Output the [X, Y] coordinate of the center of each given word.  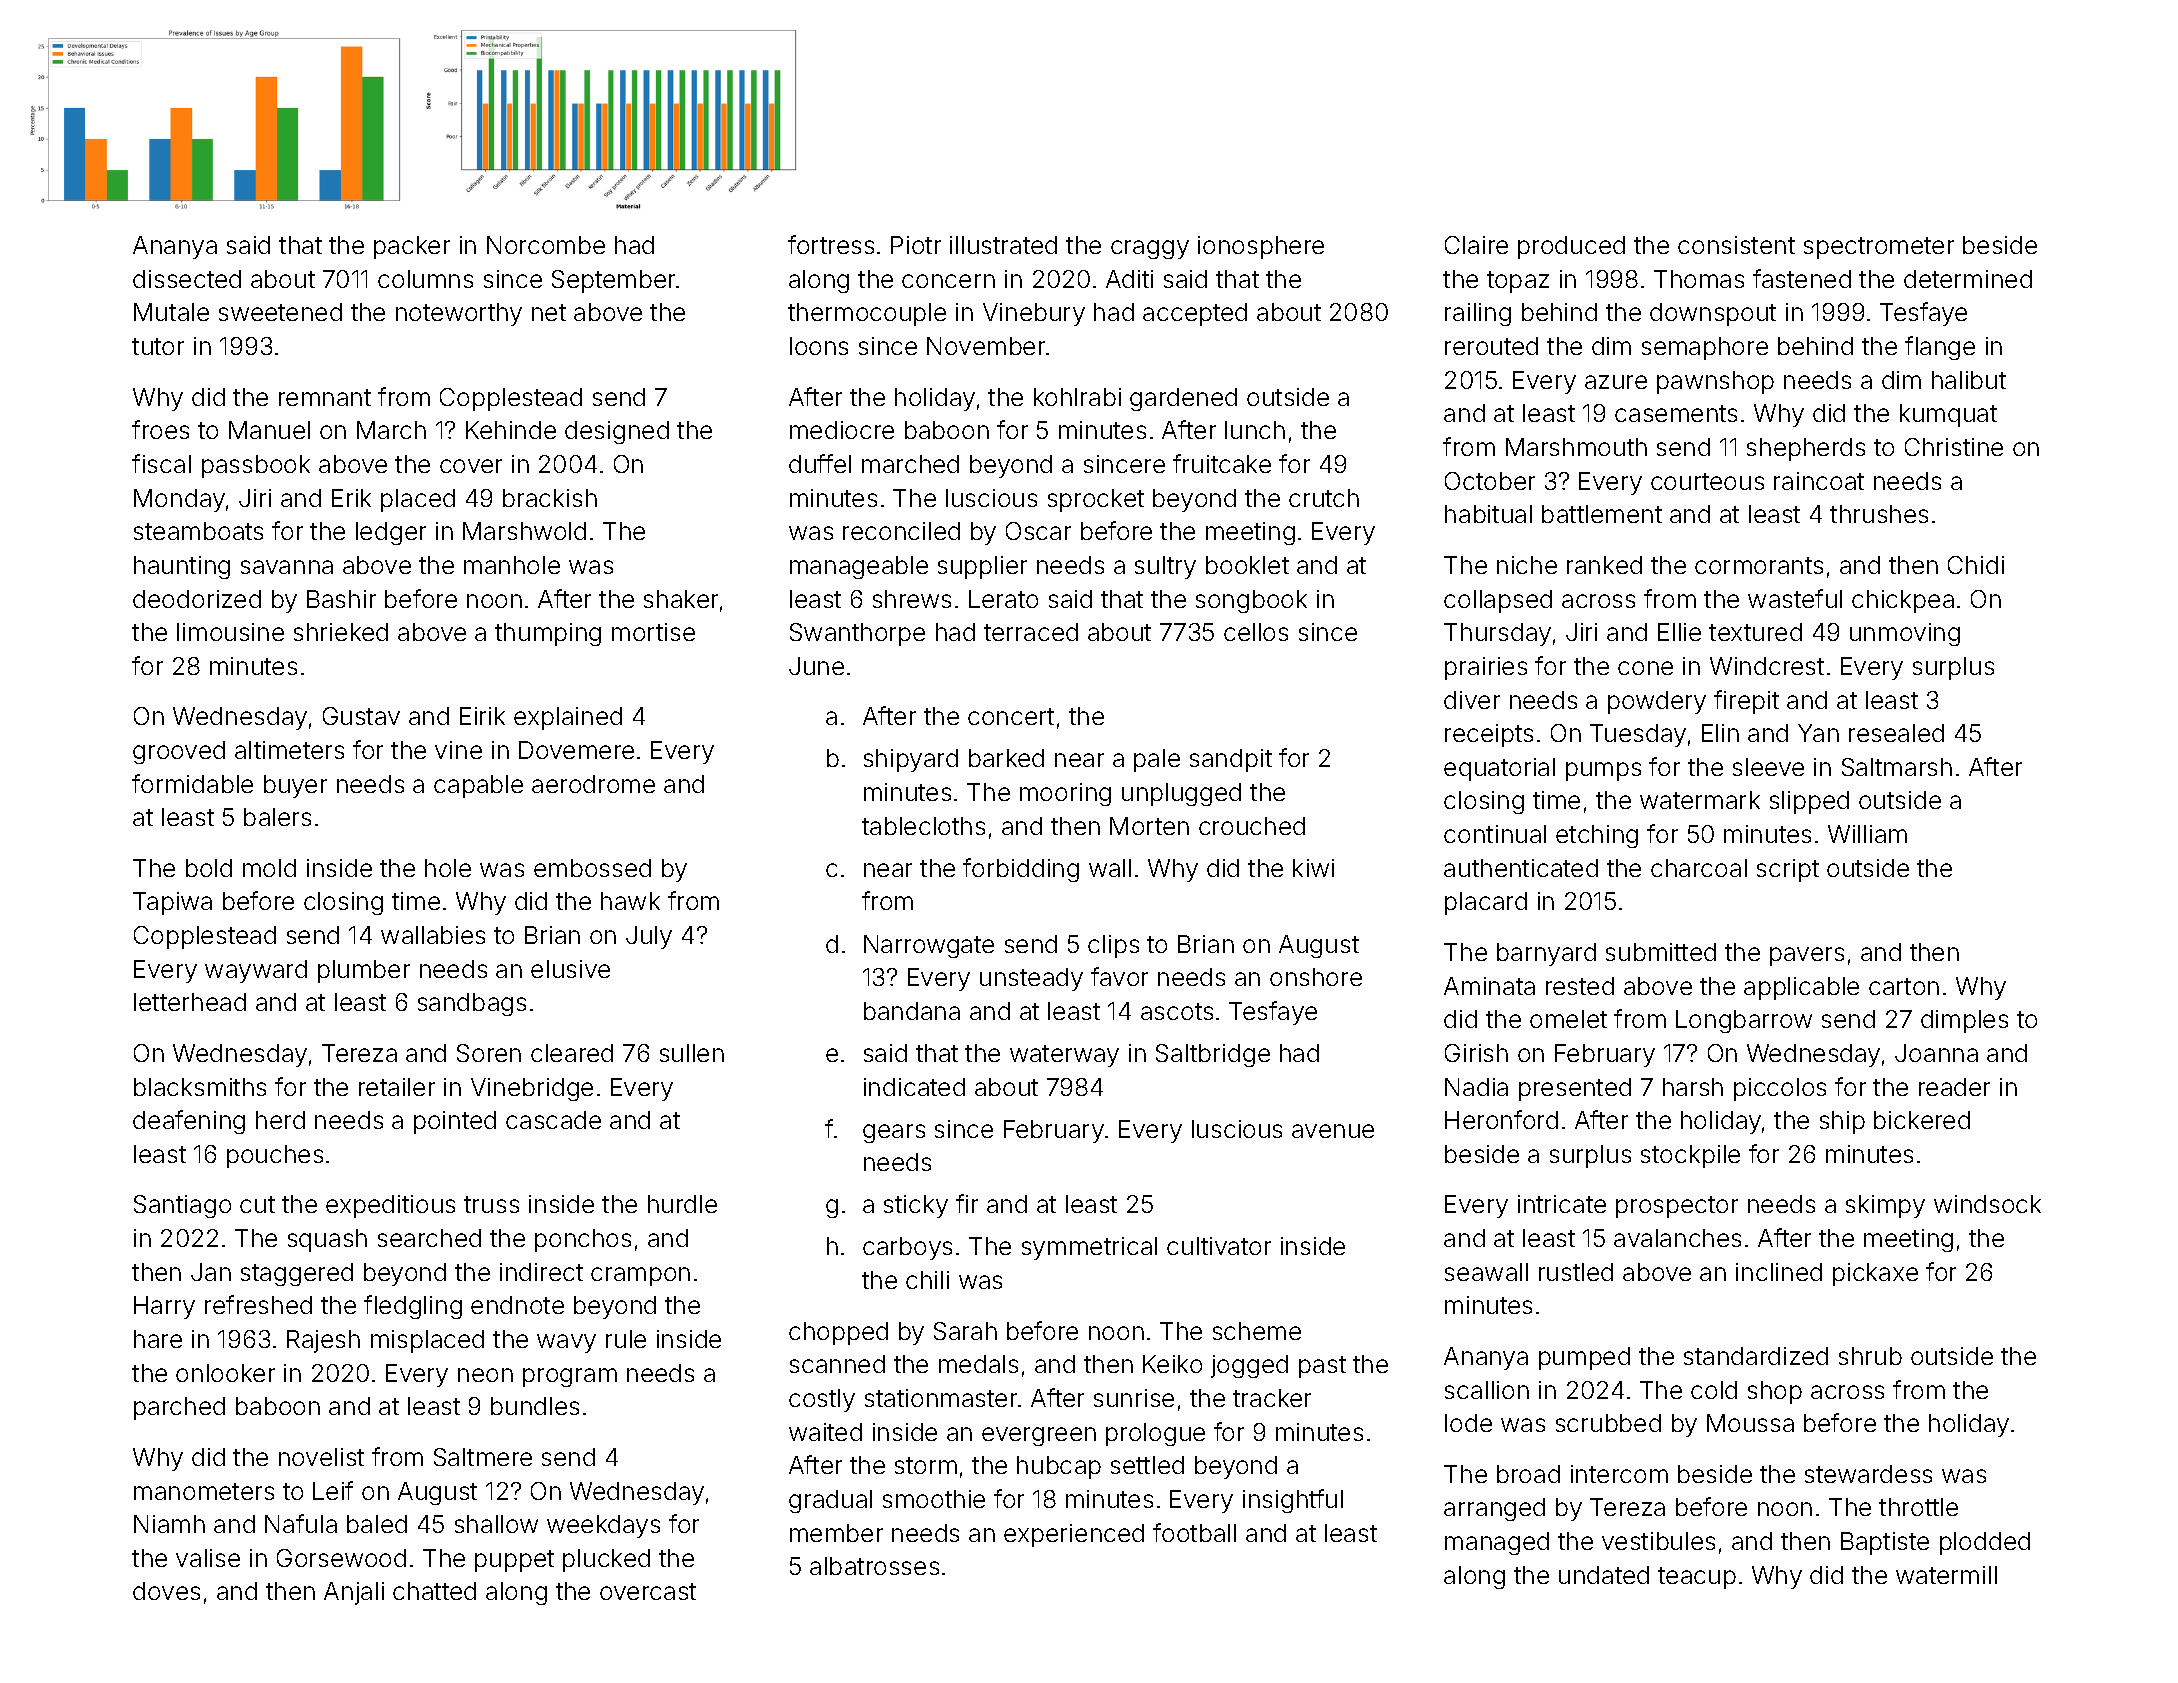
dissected [187, 279]
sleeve [1768, 767]
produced [1571, 247]
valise [208, 1558]
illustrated [1003, 245]
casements [1676, 413]
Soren [489, 1053]
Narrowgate [929, 946]
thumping [548, 634]
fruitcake [1222, 463]
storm [926, 1465]
